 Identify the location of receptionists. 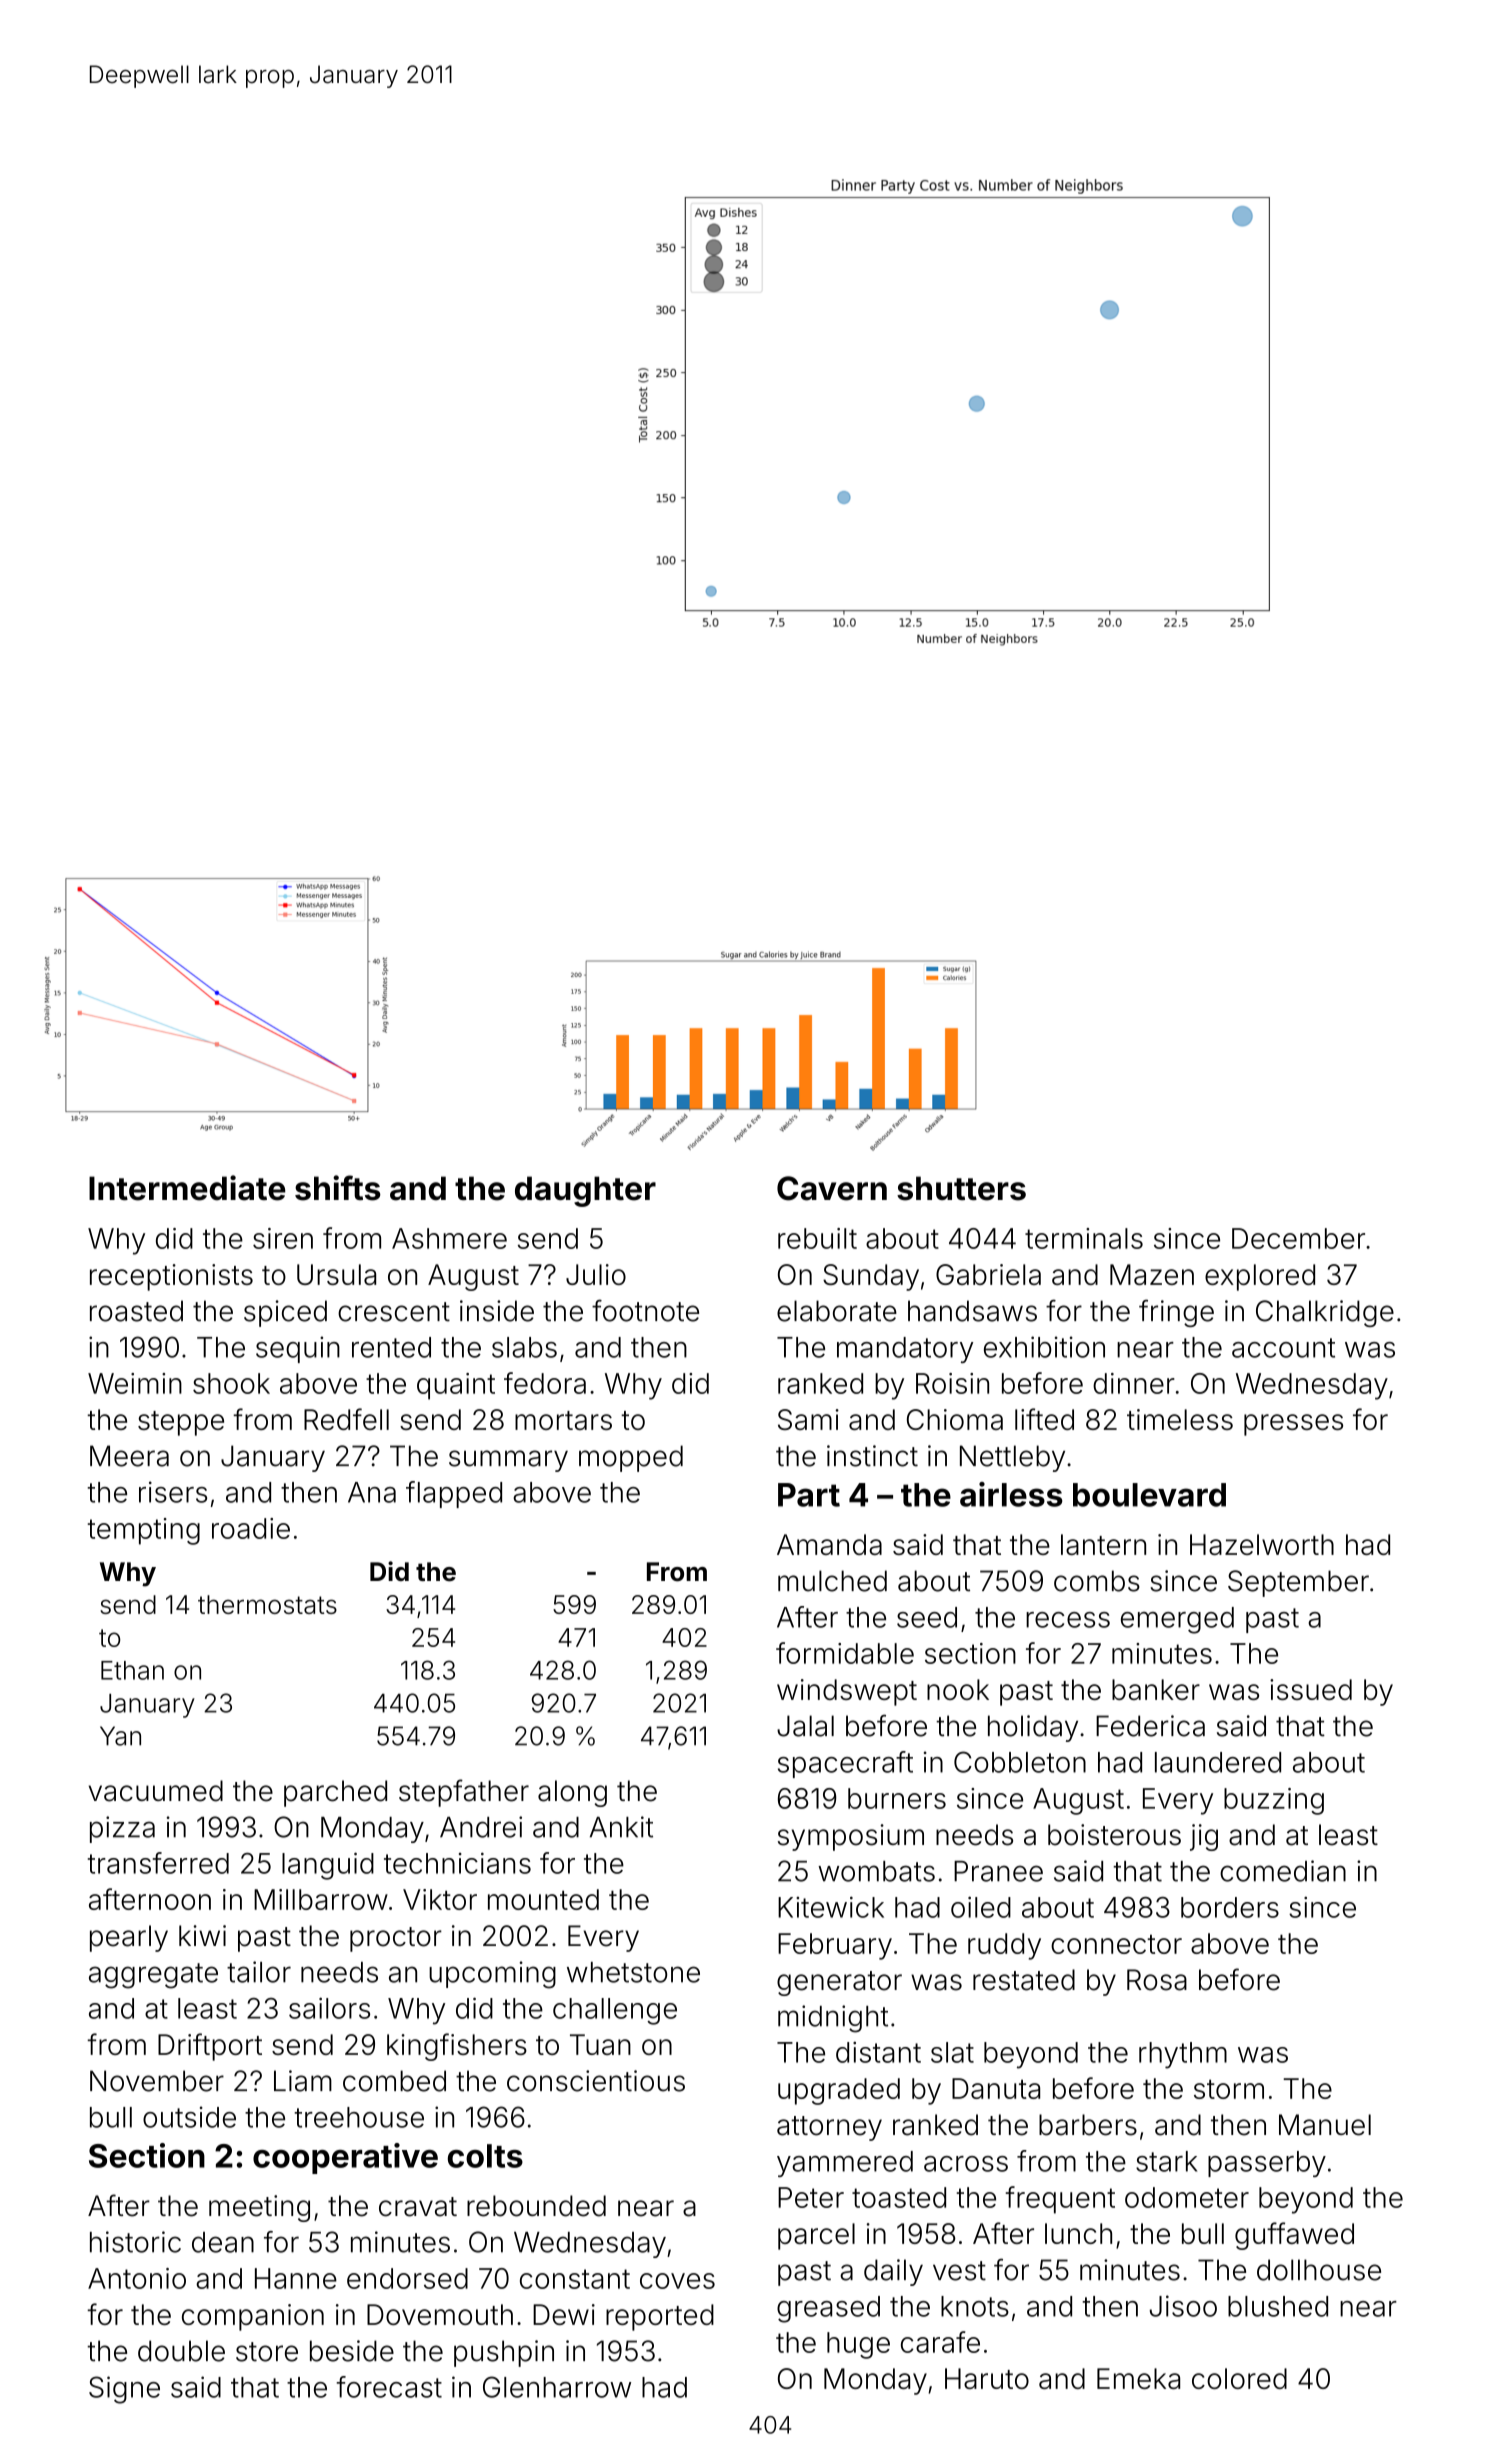
(171, 1277).
